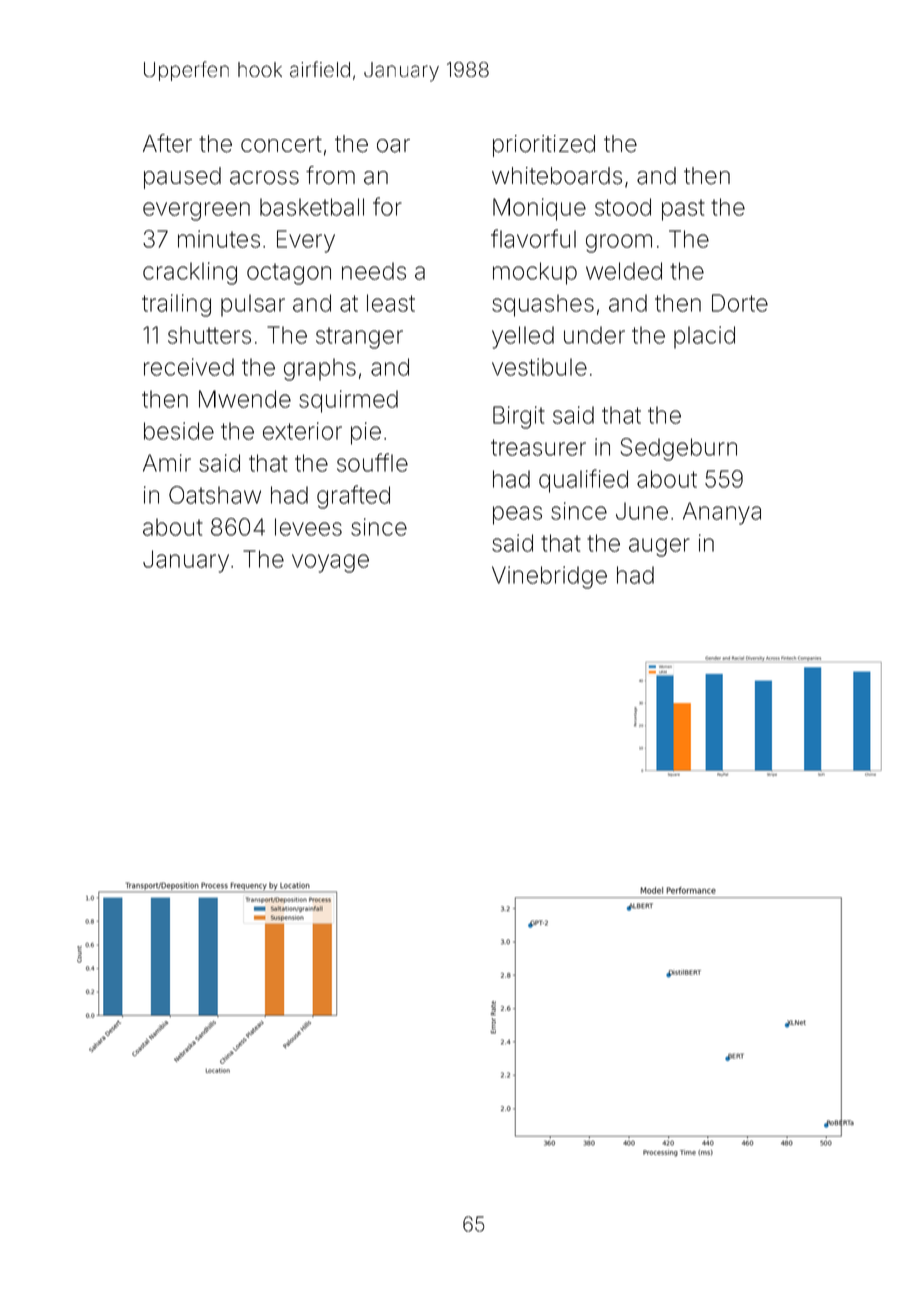 This image has height=1311, width=924. I want to click on squashes, so click(543, 305).
